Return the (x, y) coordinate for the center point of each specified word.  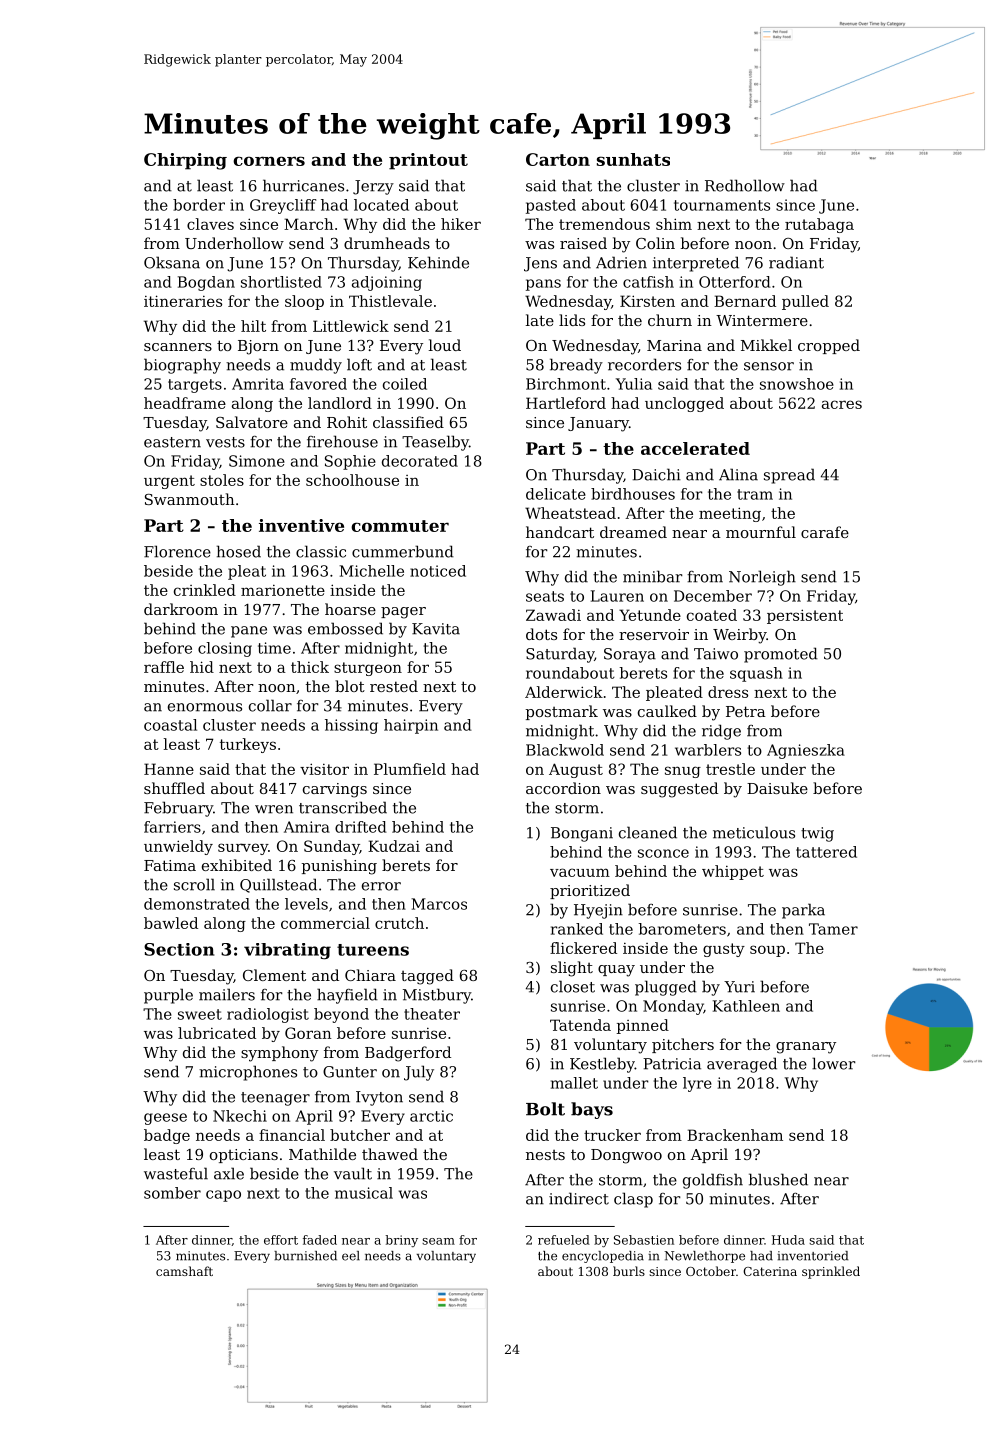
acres (842, 404)
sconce (663, 853)
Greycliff (283, 206)
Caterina (770, 1271)
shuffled (174, 788)
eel (351, 1256)
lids (572, 320)
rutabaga (819, 225)
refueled (564, 1240)
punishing (339, 867)
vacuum (580, 872)
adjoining (387, 283)
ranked (577, 929)
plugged (666, 988)
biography (182, 366)
